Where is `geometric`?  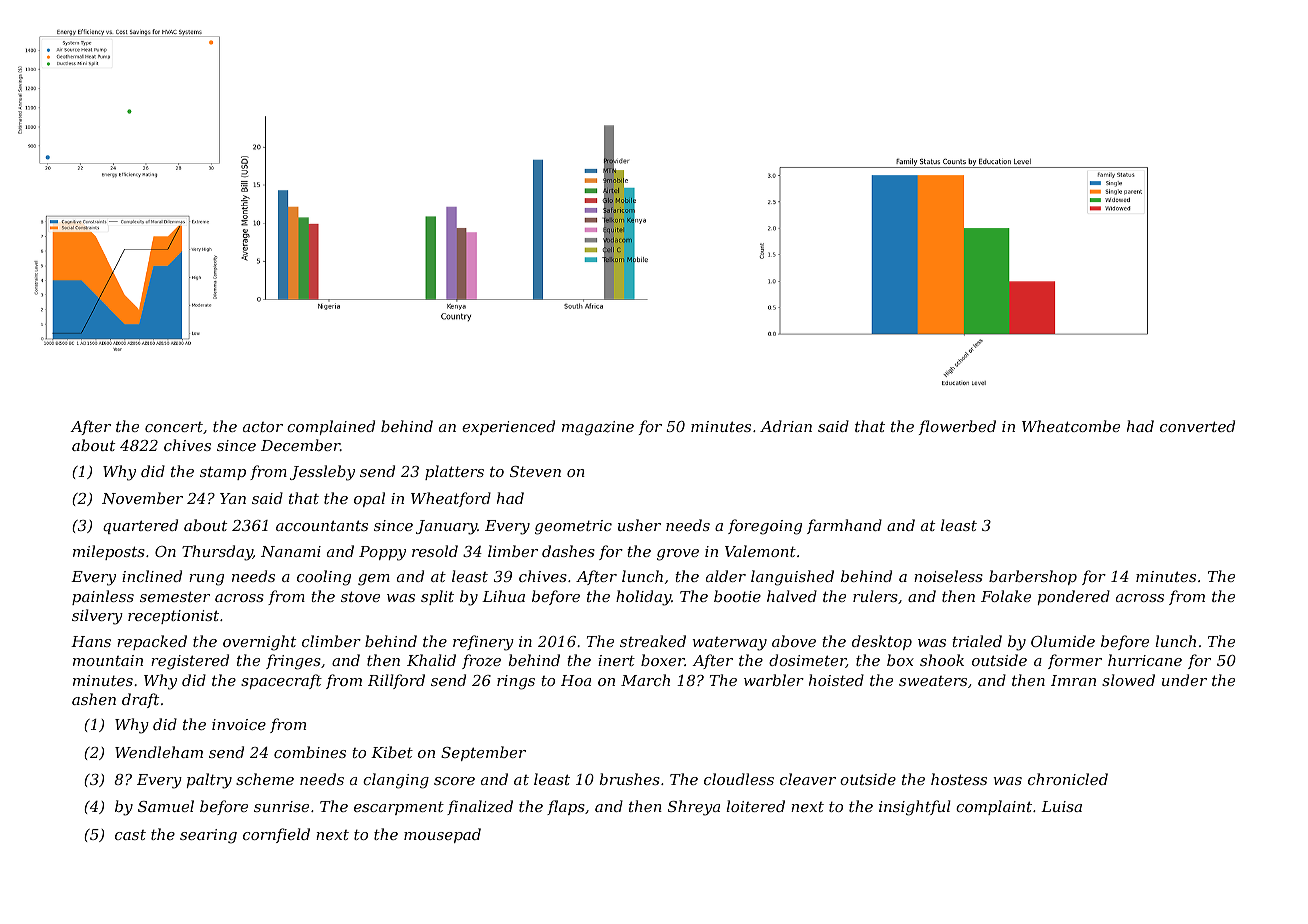
geometric is located at coordinates (573, 527).
